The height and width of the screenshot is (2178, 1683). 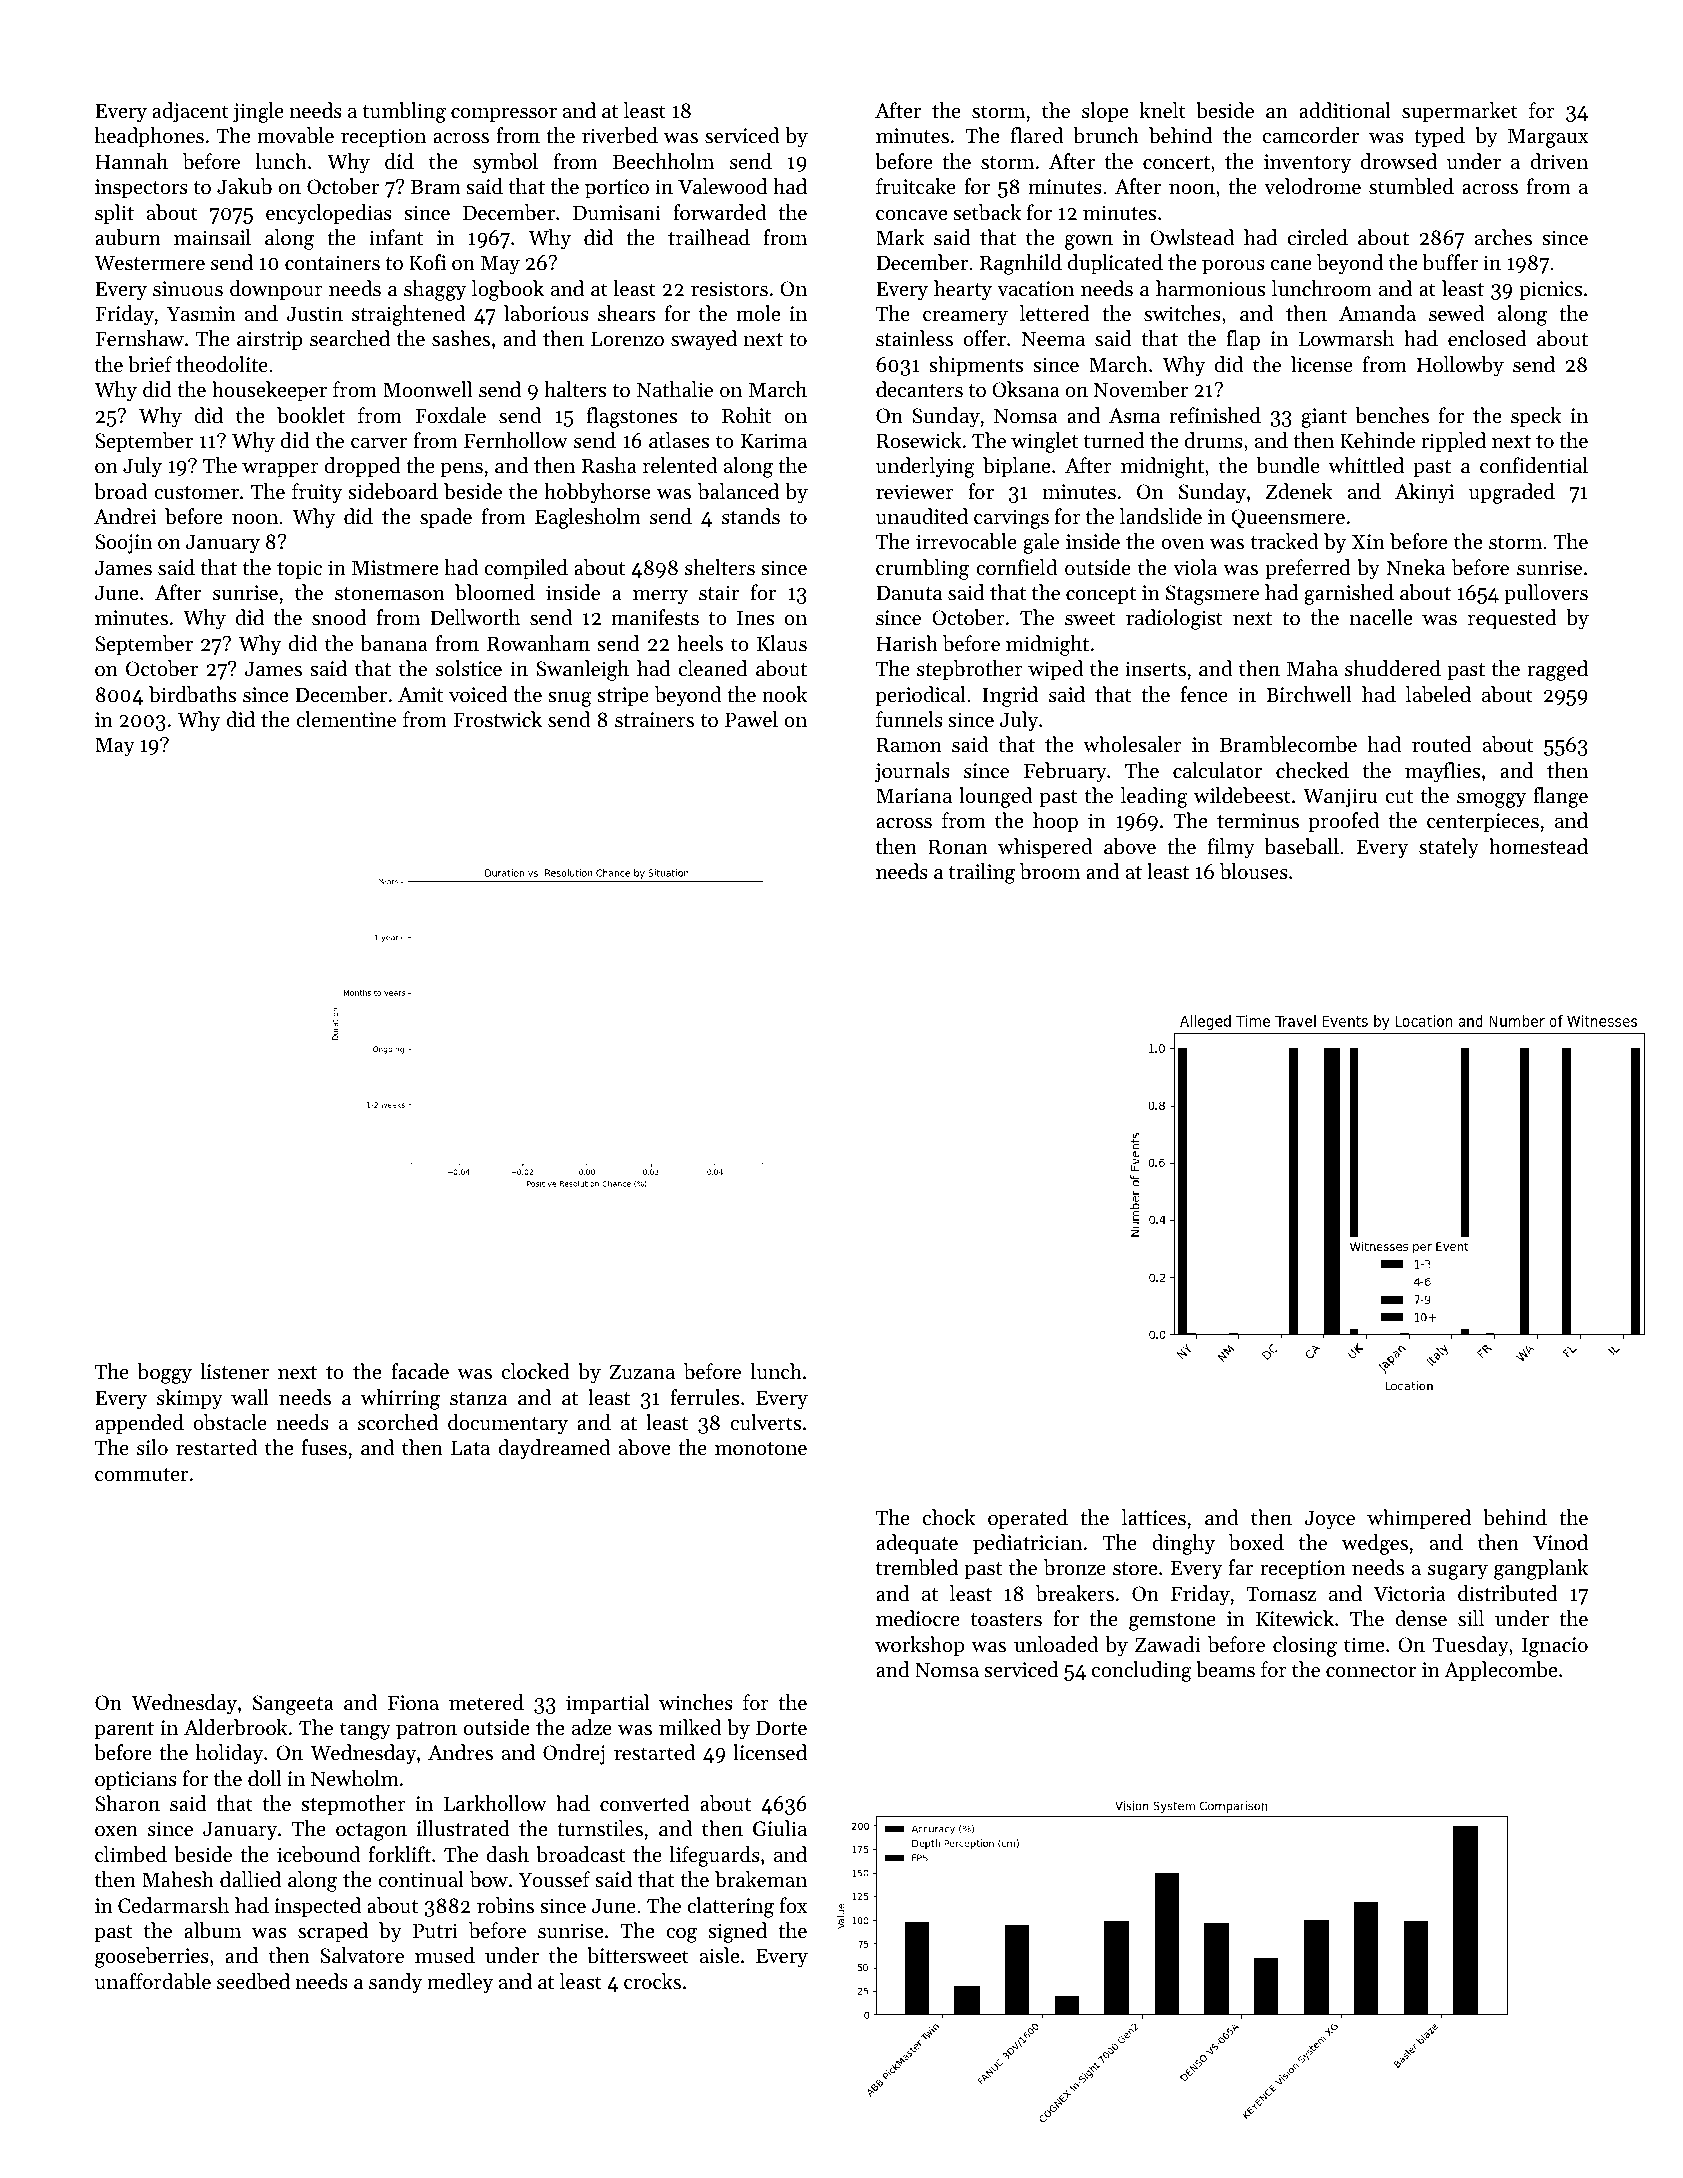 What do you see at coordinates (1155, 669) in the screenshot?
I see `inserts` at bounding box center [1155, 669].
